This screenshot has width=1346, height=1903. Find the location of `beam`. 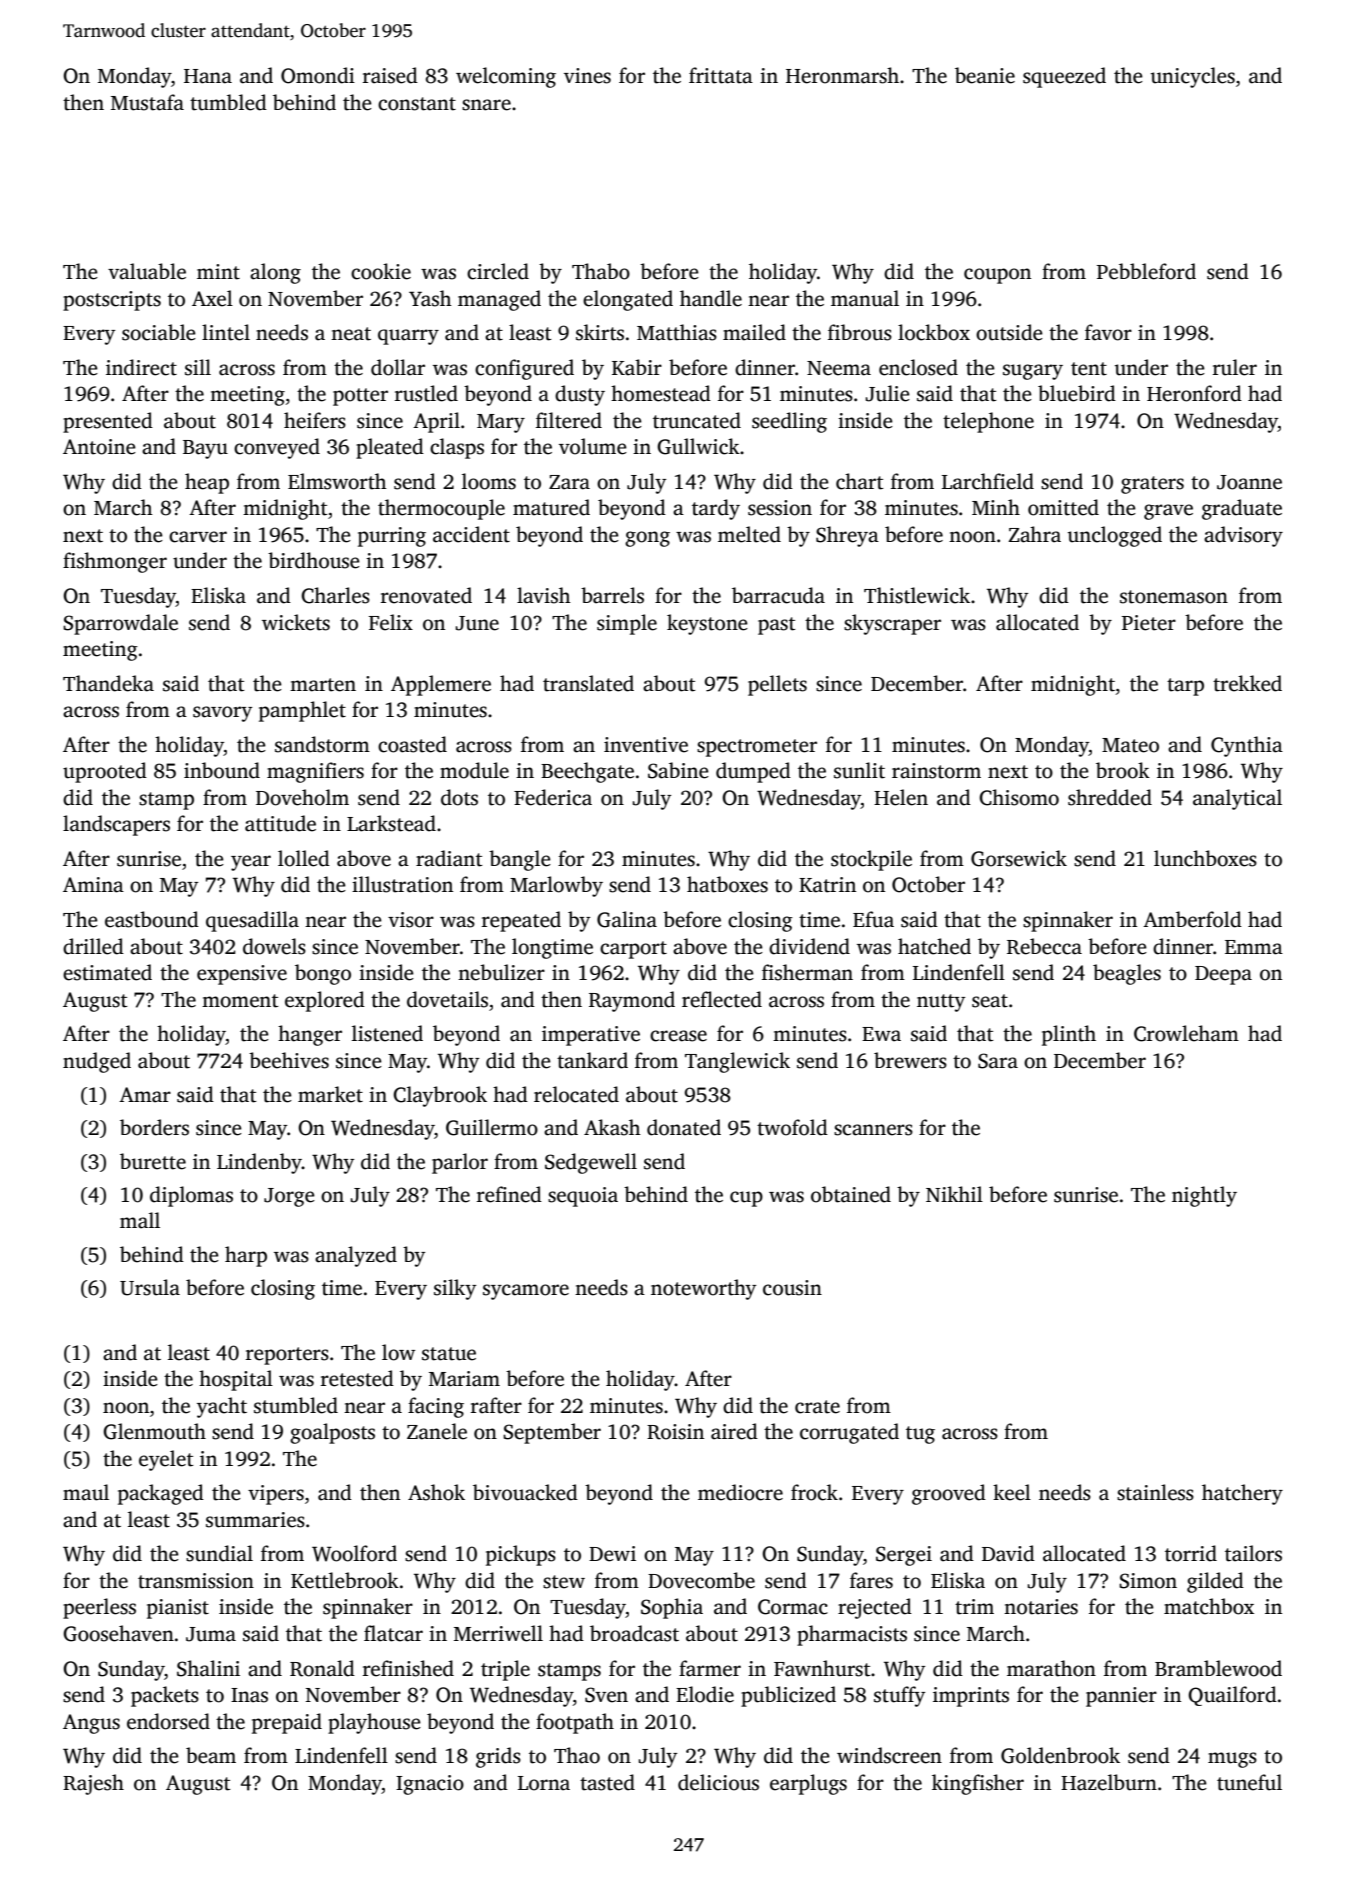

beam is located at coordinates (211, 1755).
